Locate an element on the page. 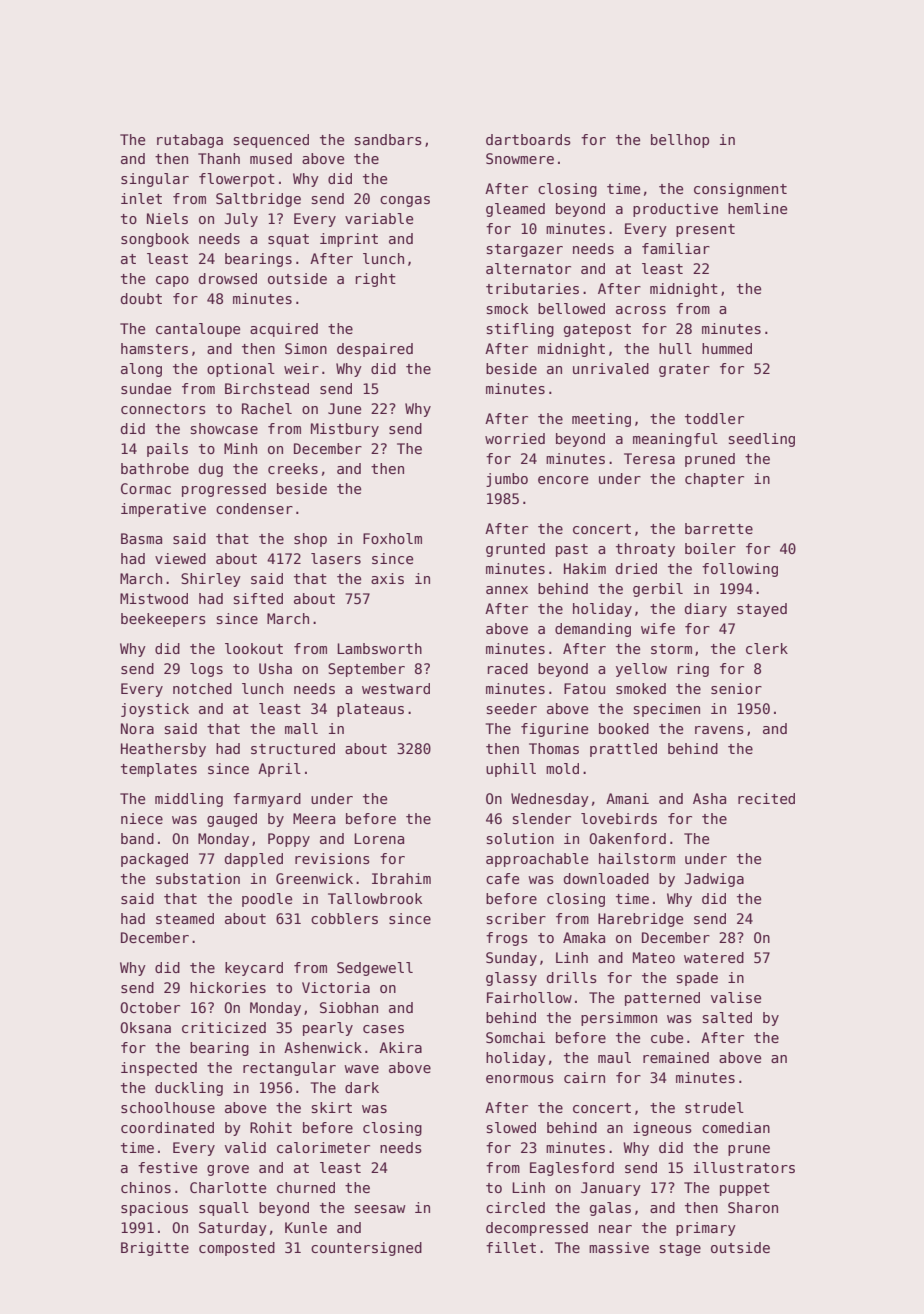 The width and height of the page is (924, 1314). middling is located at coordinates (189, 800).
